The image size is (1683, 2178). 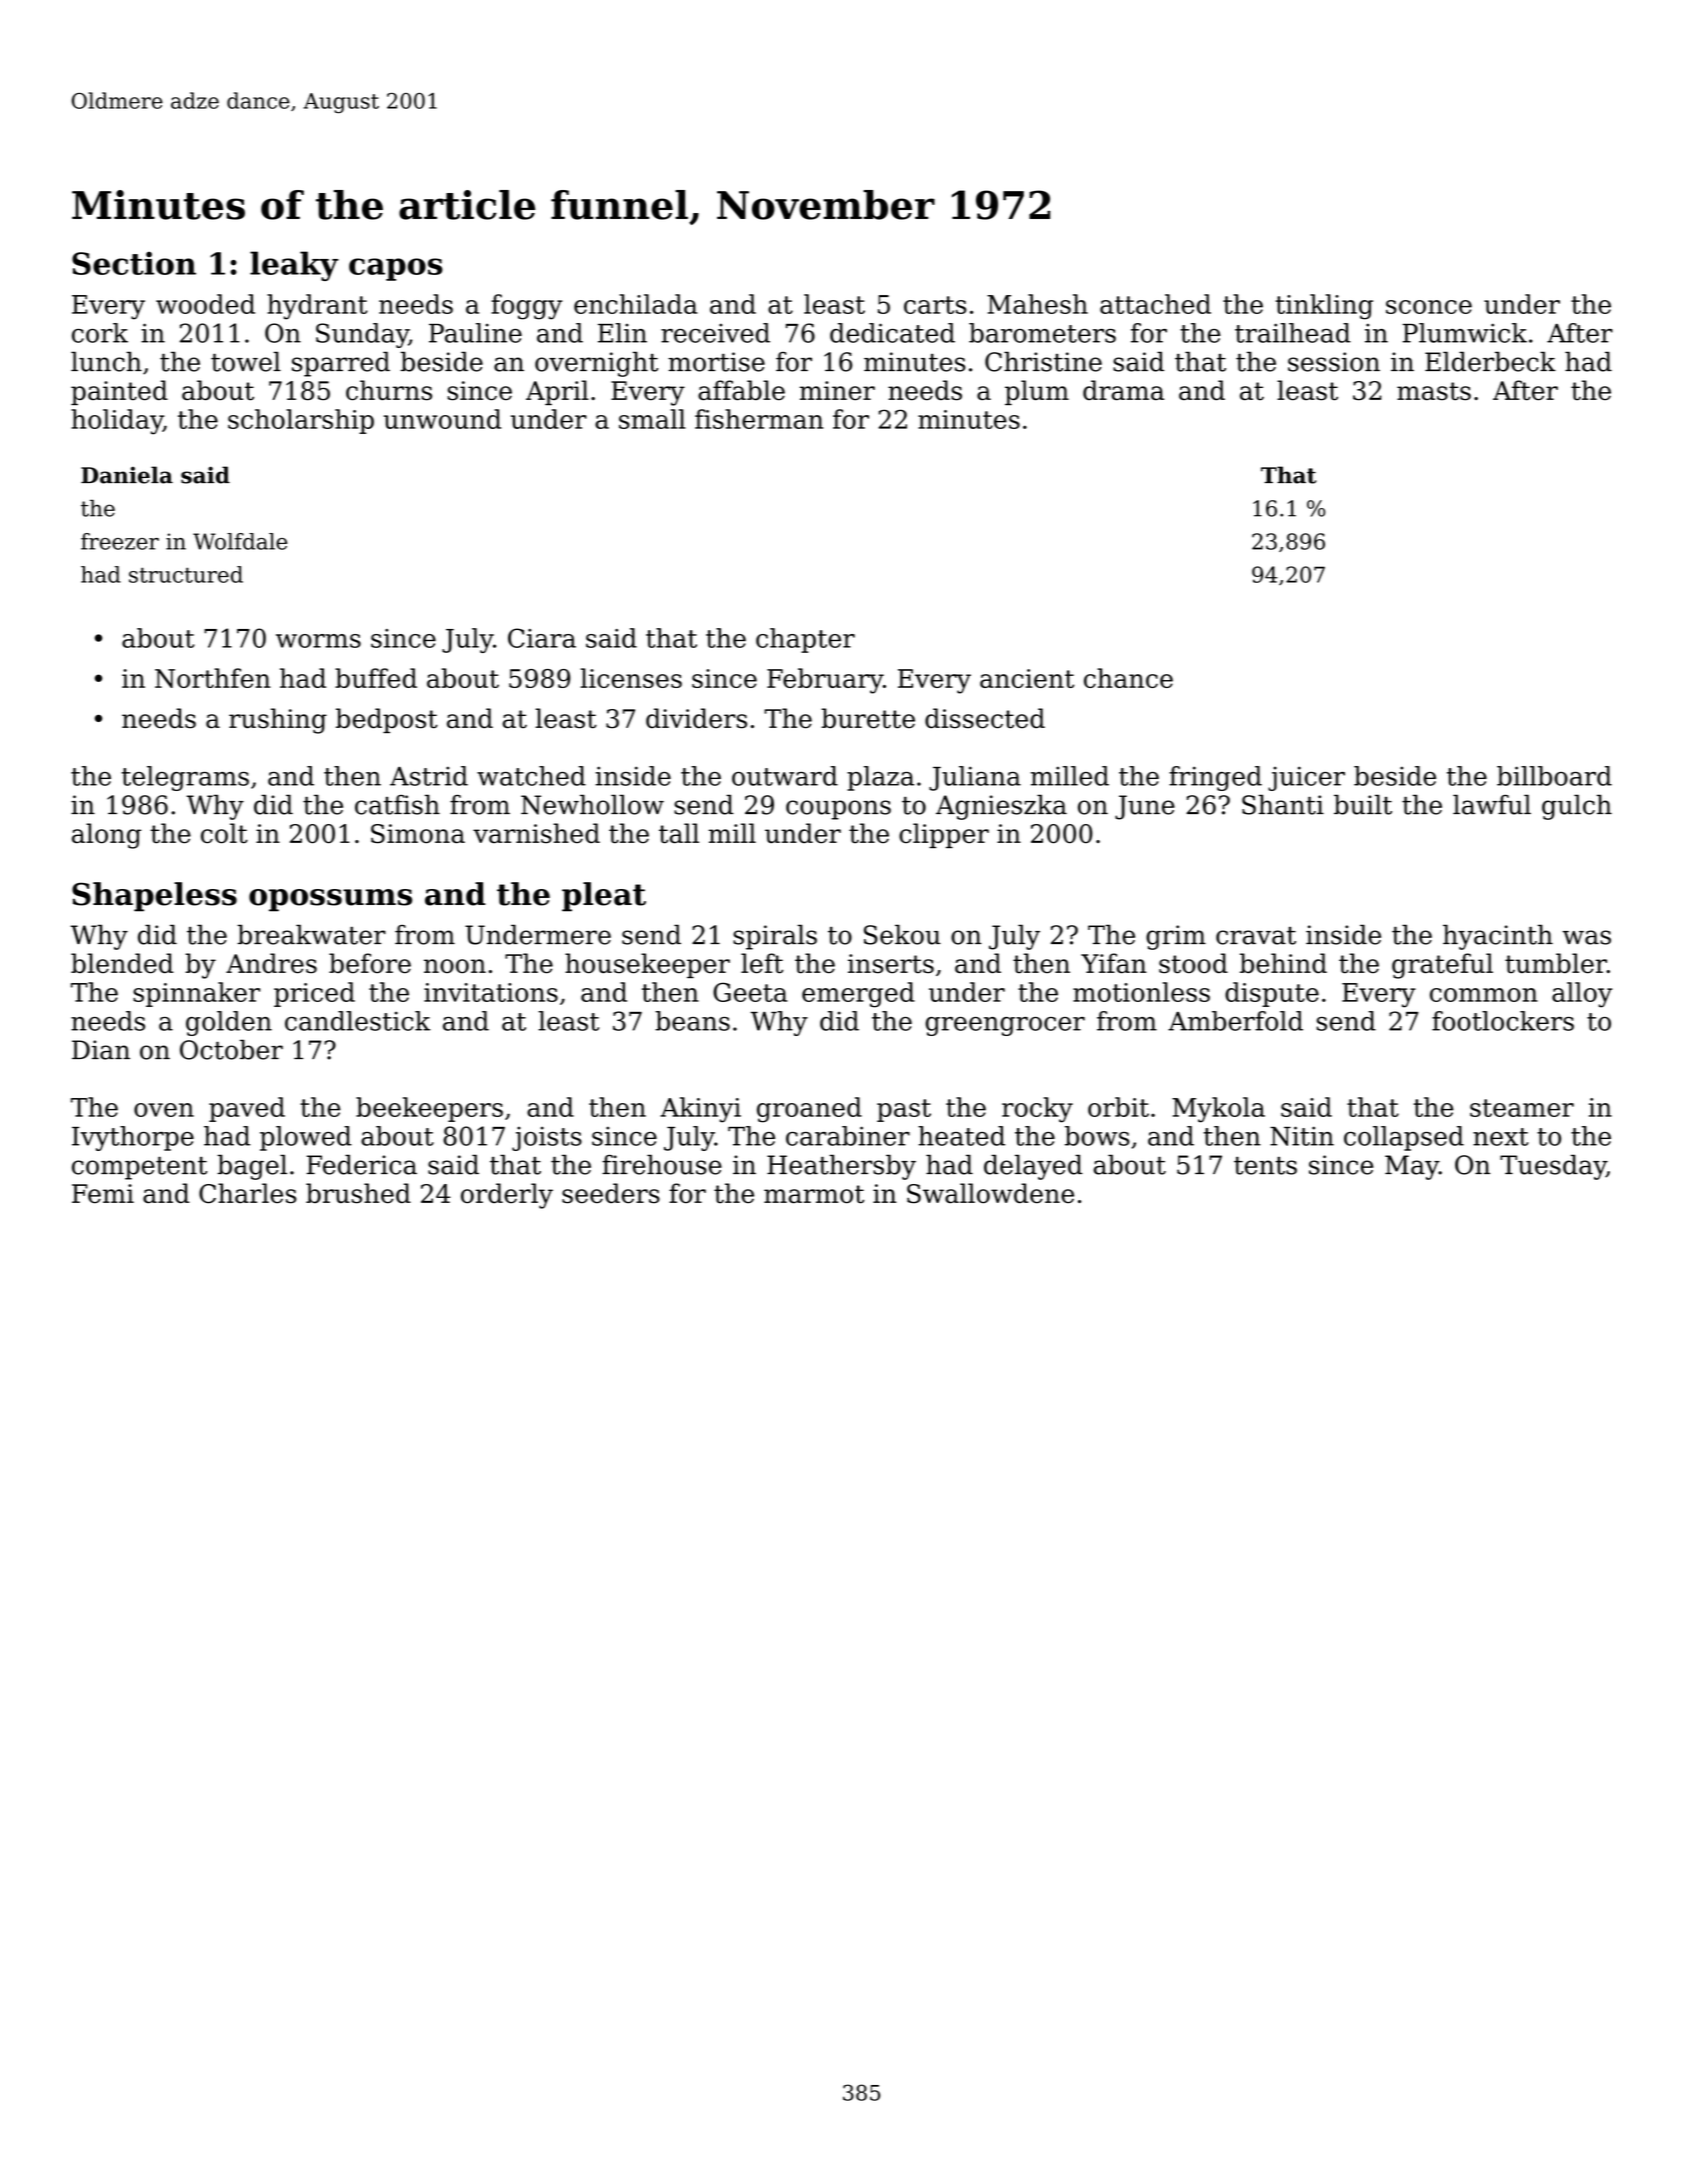 What do you see at coordinates (904, 1110) in the document?
I see `past` at bounding box center [904, 1110].
